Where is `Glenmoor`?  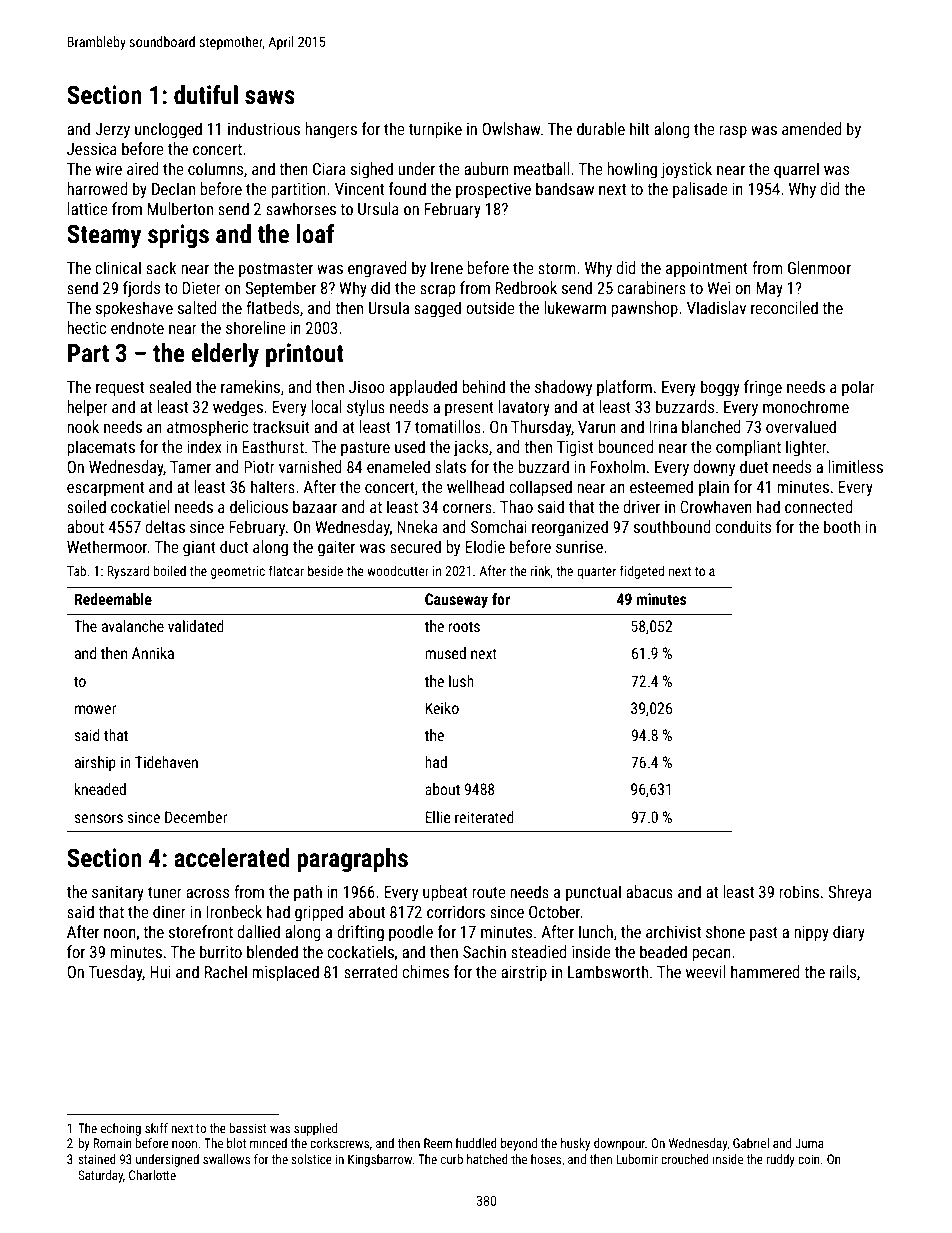
Glenmoor is located at coordinates (819, 267).
